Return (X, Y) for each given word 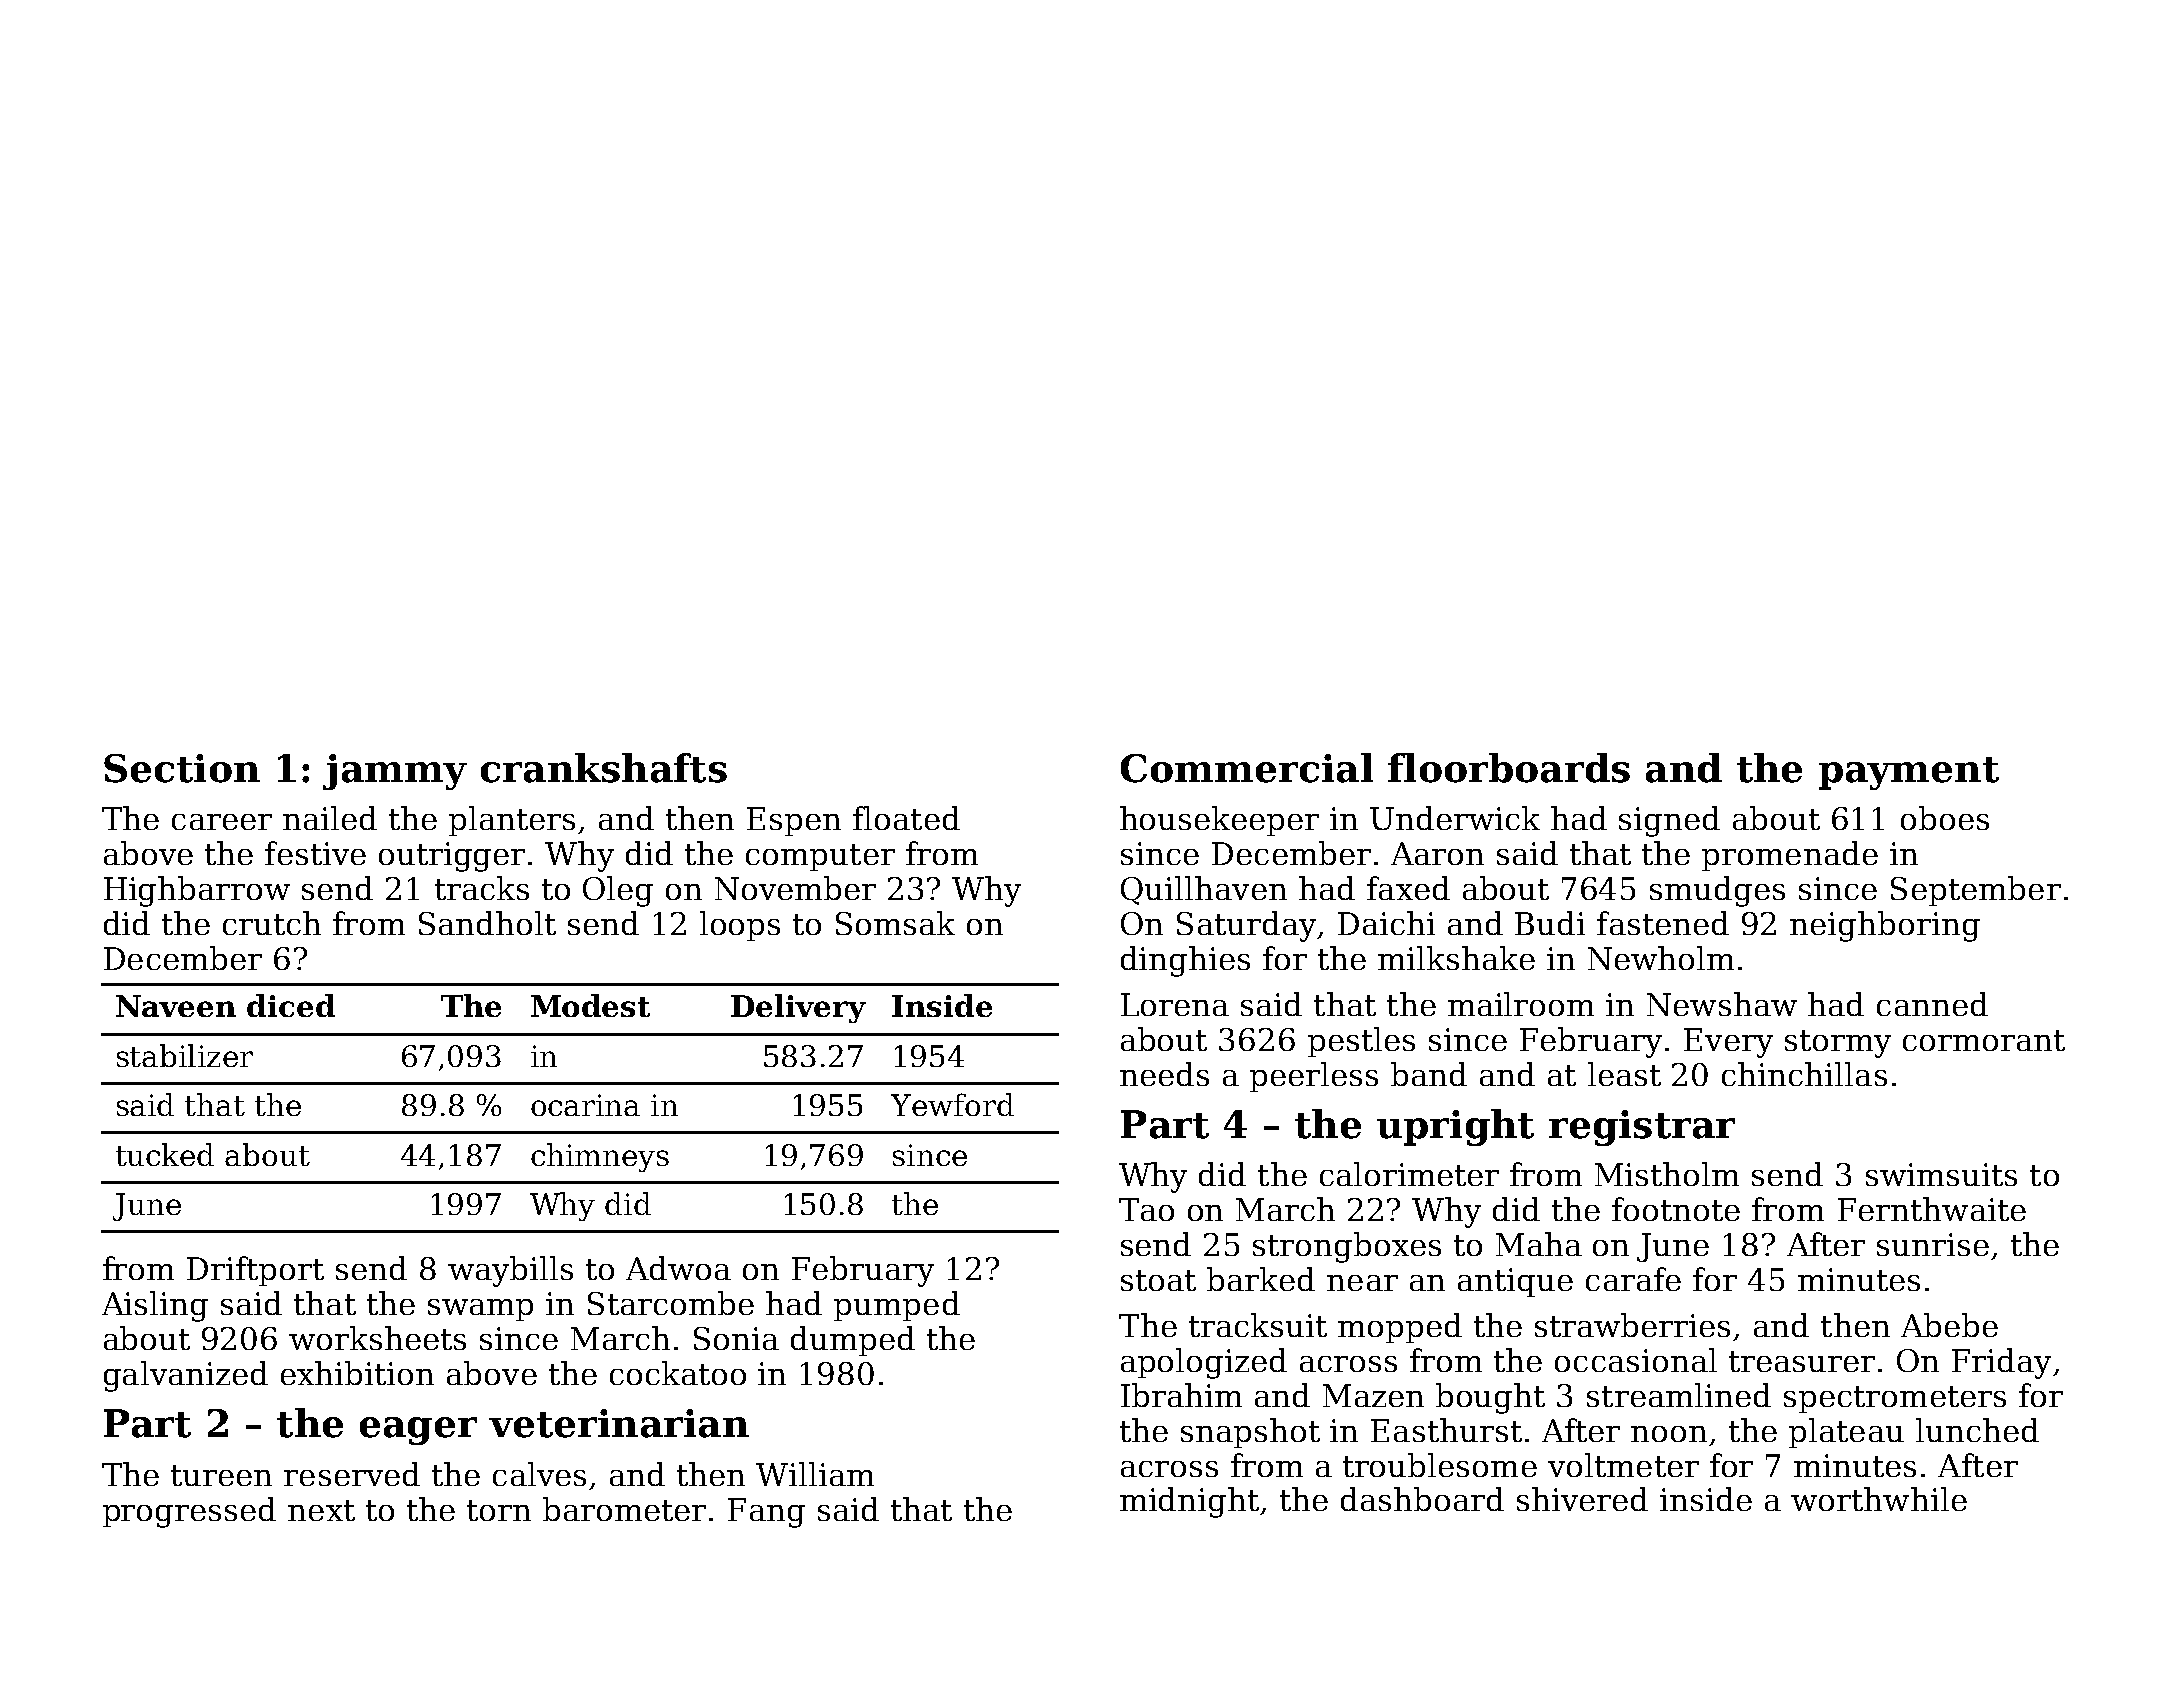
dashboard (1422, 1499)
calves (539, 1474)
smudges (1717, 891)
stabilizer (185, 1055)
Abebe (1949, 1325)
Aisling (155, 1306)
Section (182, 768)
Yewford (952, 1104)
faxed (1408, 888)
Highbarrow (197, 891)
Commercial (1247, 768)
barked (1261, 1279)
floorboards (1509, 768)
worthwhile (1879, 1499)
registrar (1642, 1128)
